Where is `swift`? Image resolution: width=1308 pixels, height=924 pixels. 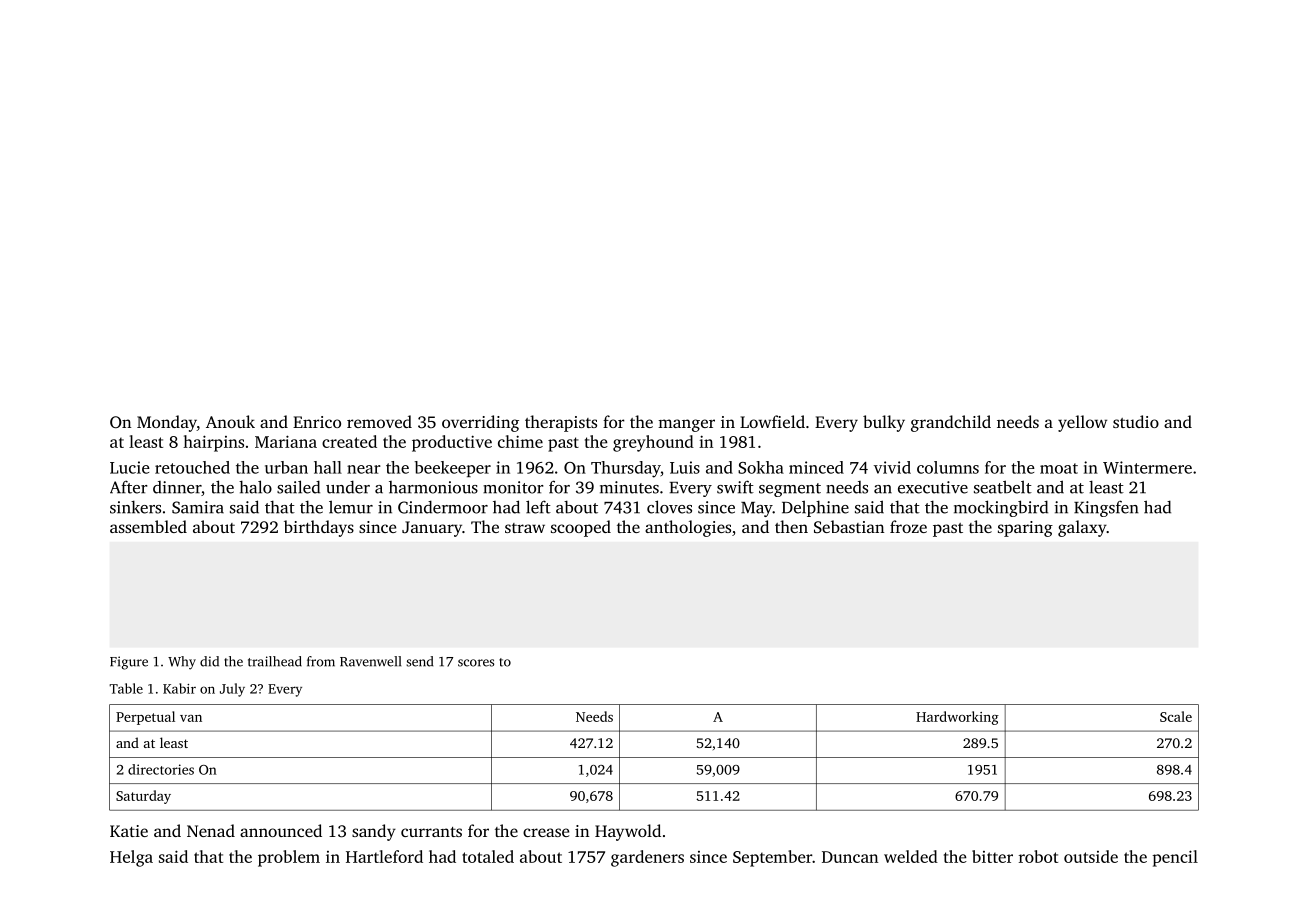 swift is located at coordinates (735, 487).
